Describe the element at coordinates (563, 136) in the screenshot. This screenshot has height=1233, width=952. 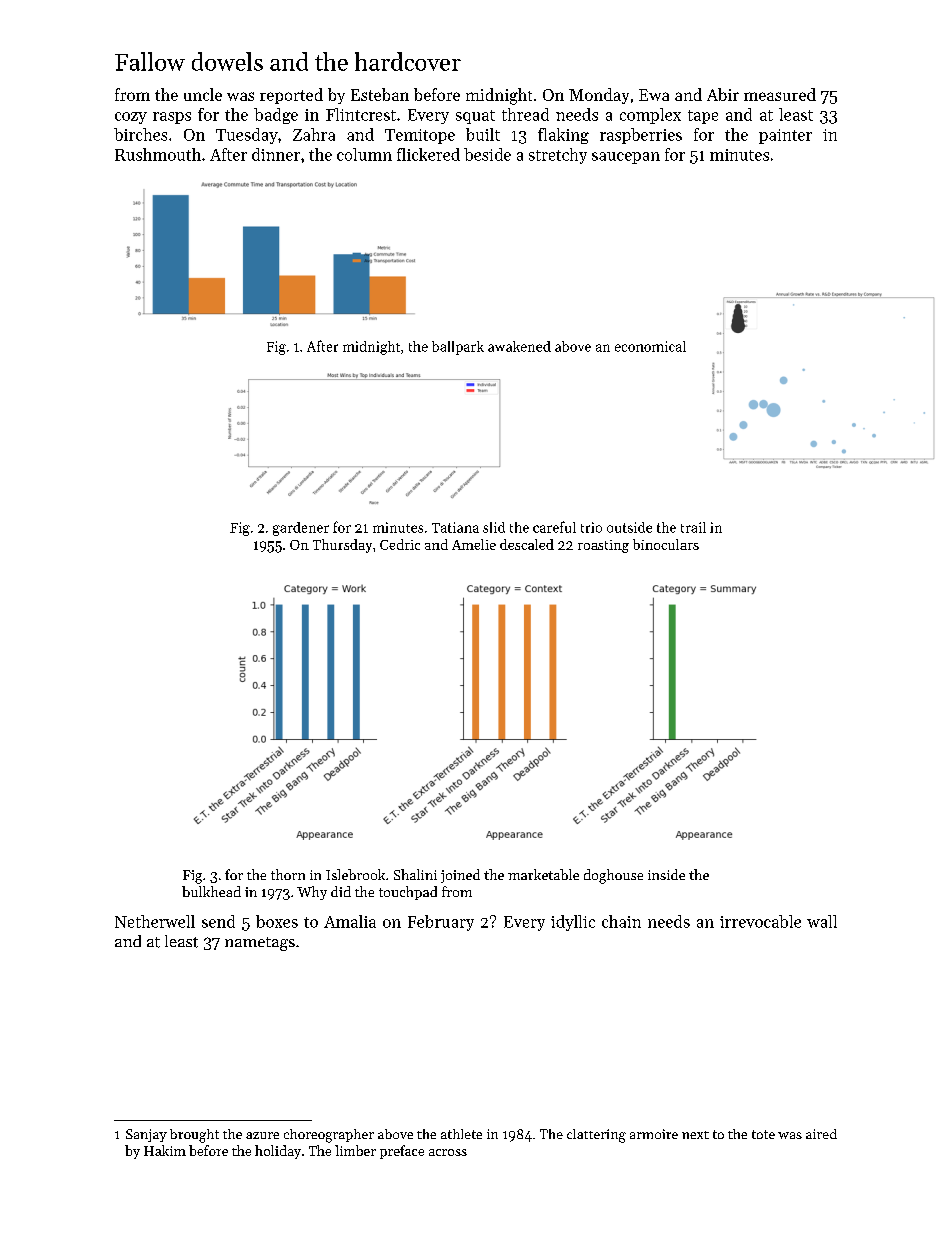
I see `flaking` at that location.
